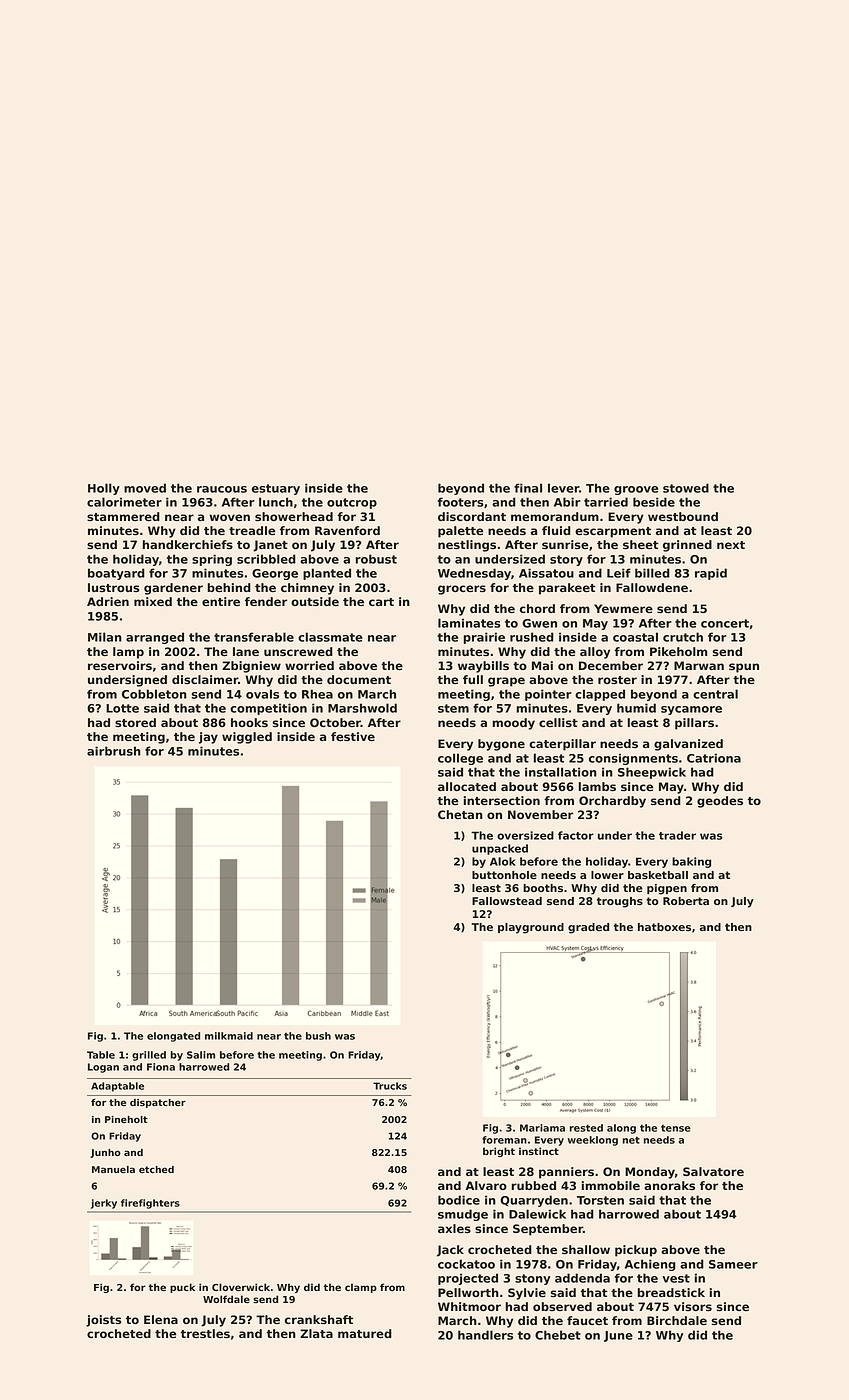  What do you see at coordinates (208, 738) in the screenshot?
I see `jay` at bounding box center [208, 738].
